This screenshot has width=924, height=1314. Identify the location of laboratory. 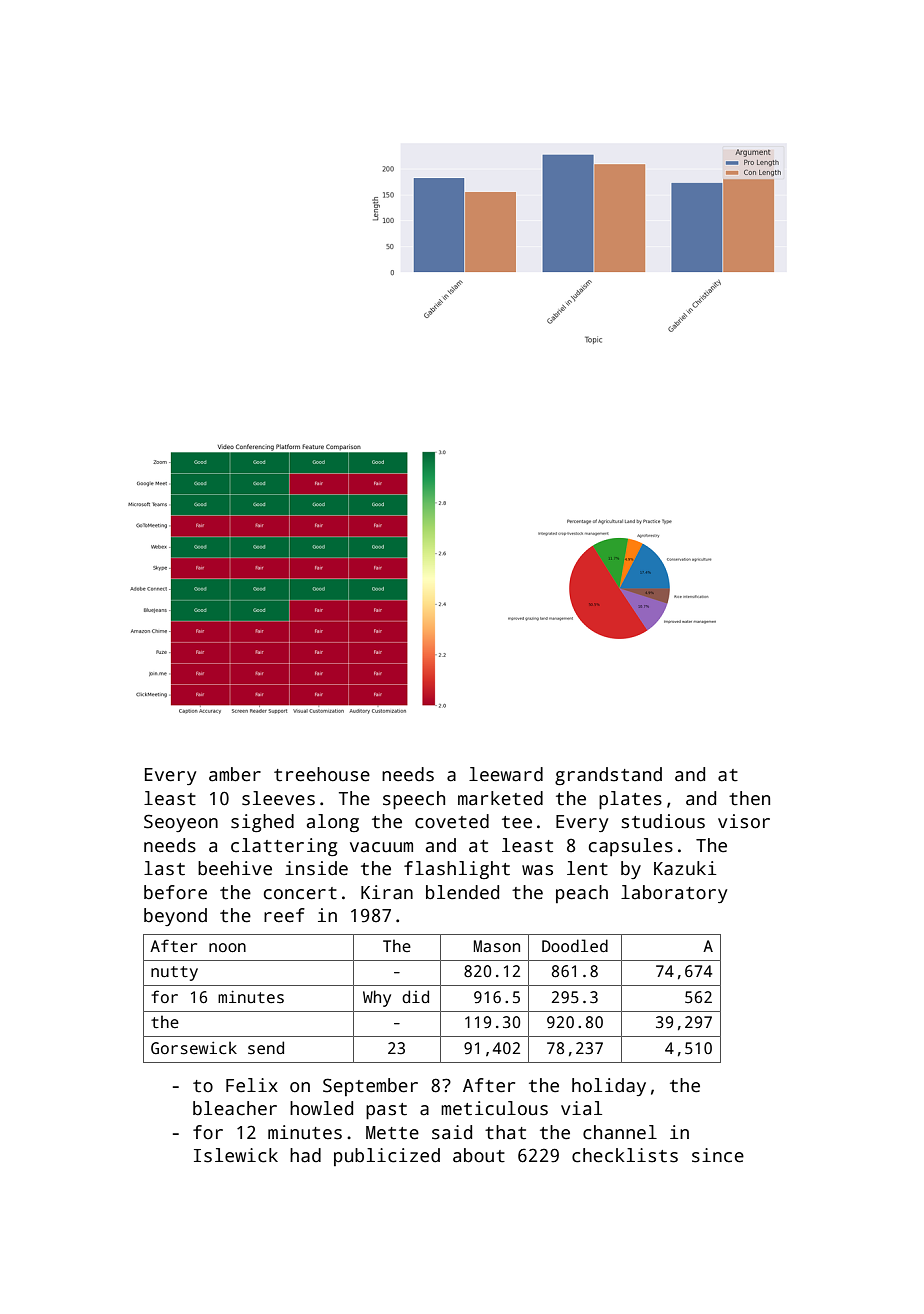
(674, 894).
